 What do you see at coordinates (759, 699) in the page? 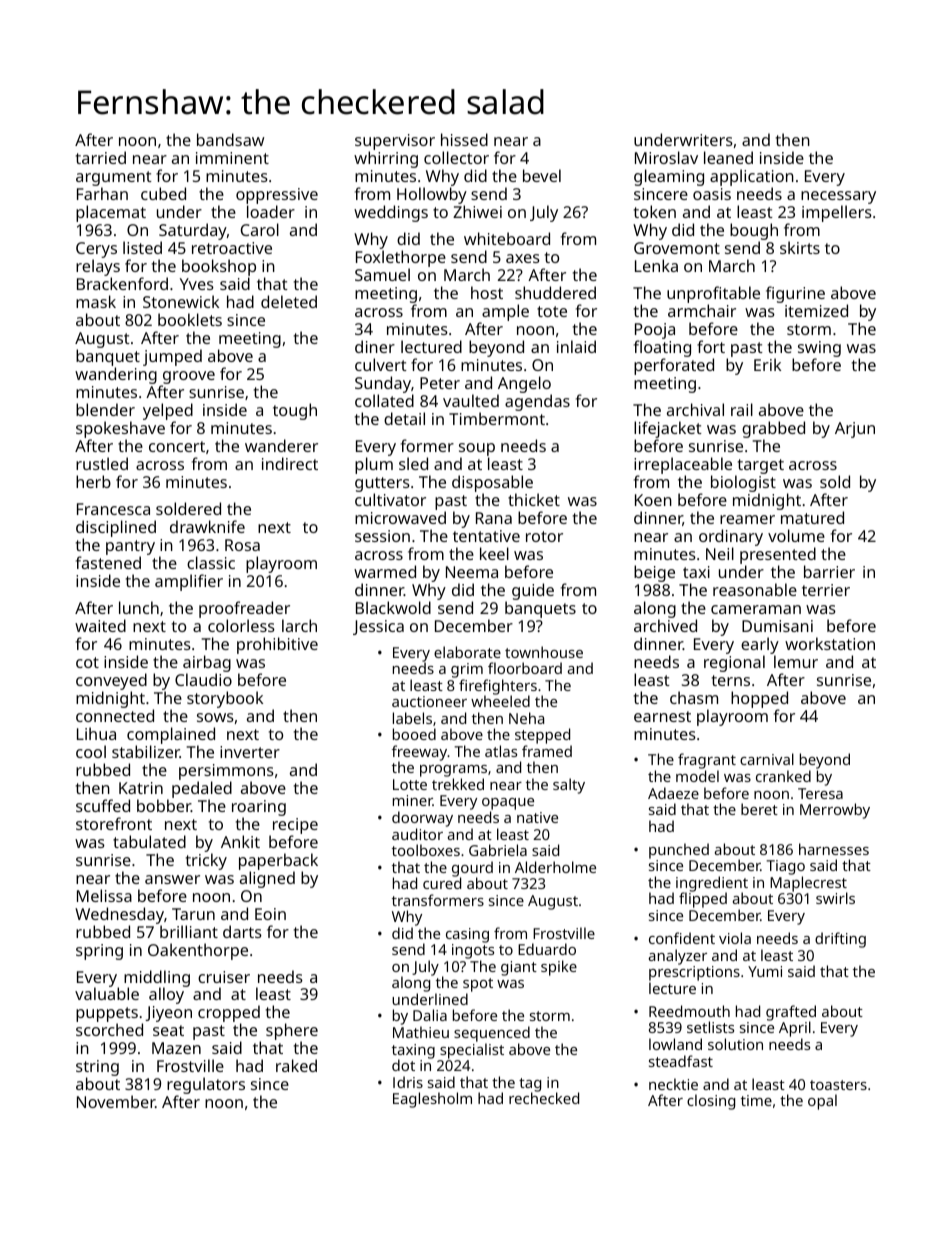
I see `hopped` at bounding box center [759, 699].
